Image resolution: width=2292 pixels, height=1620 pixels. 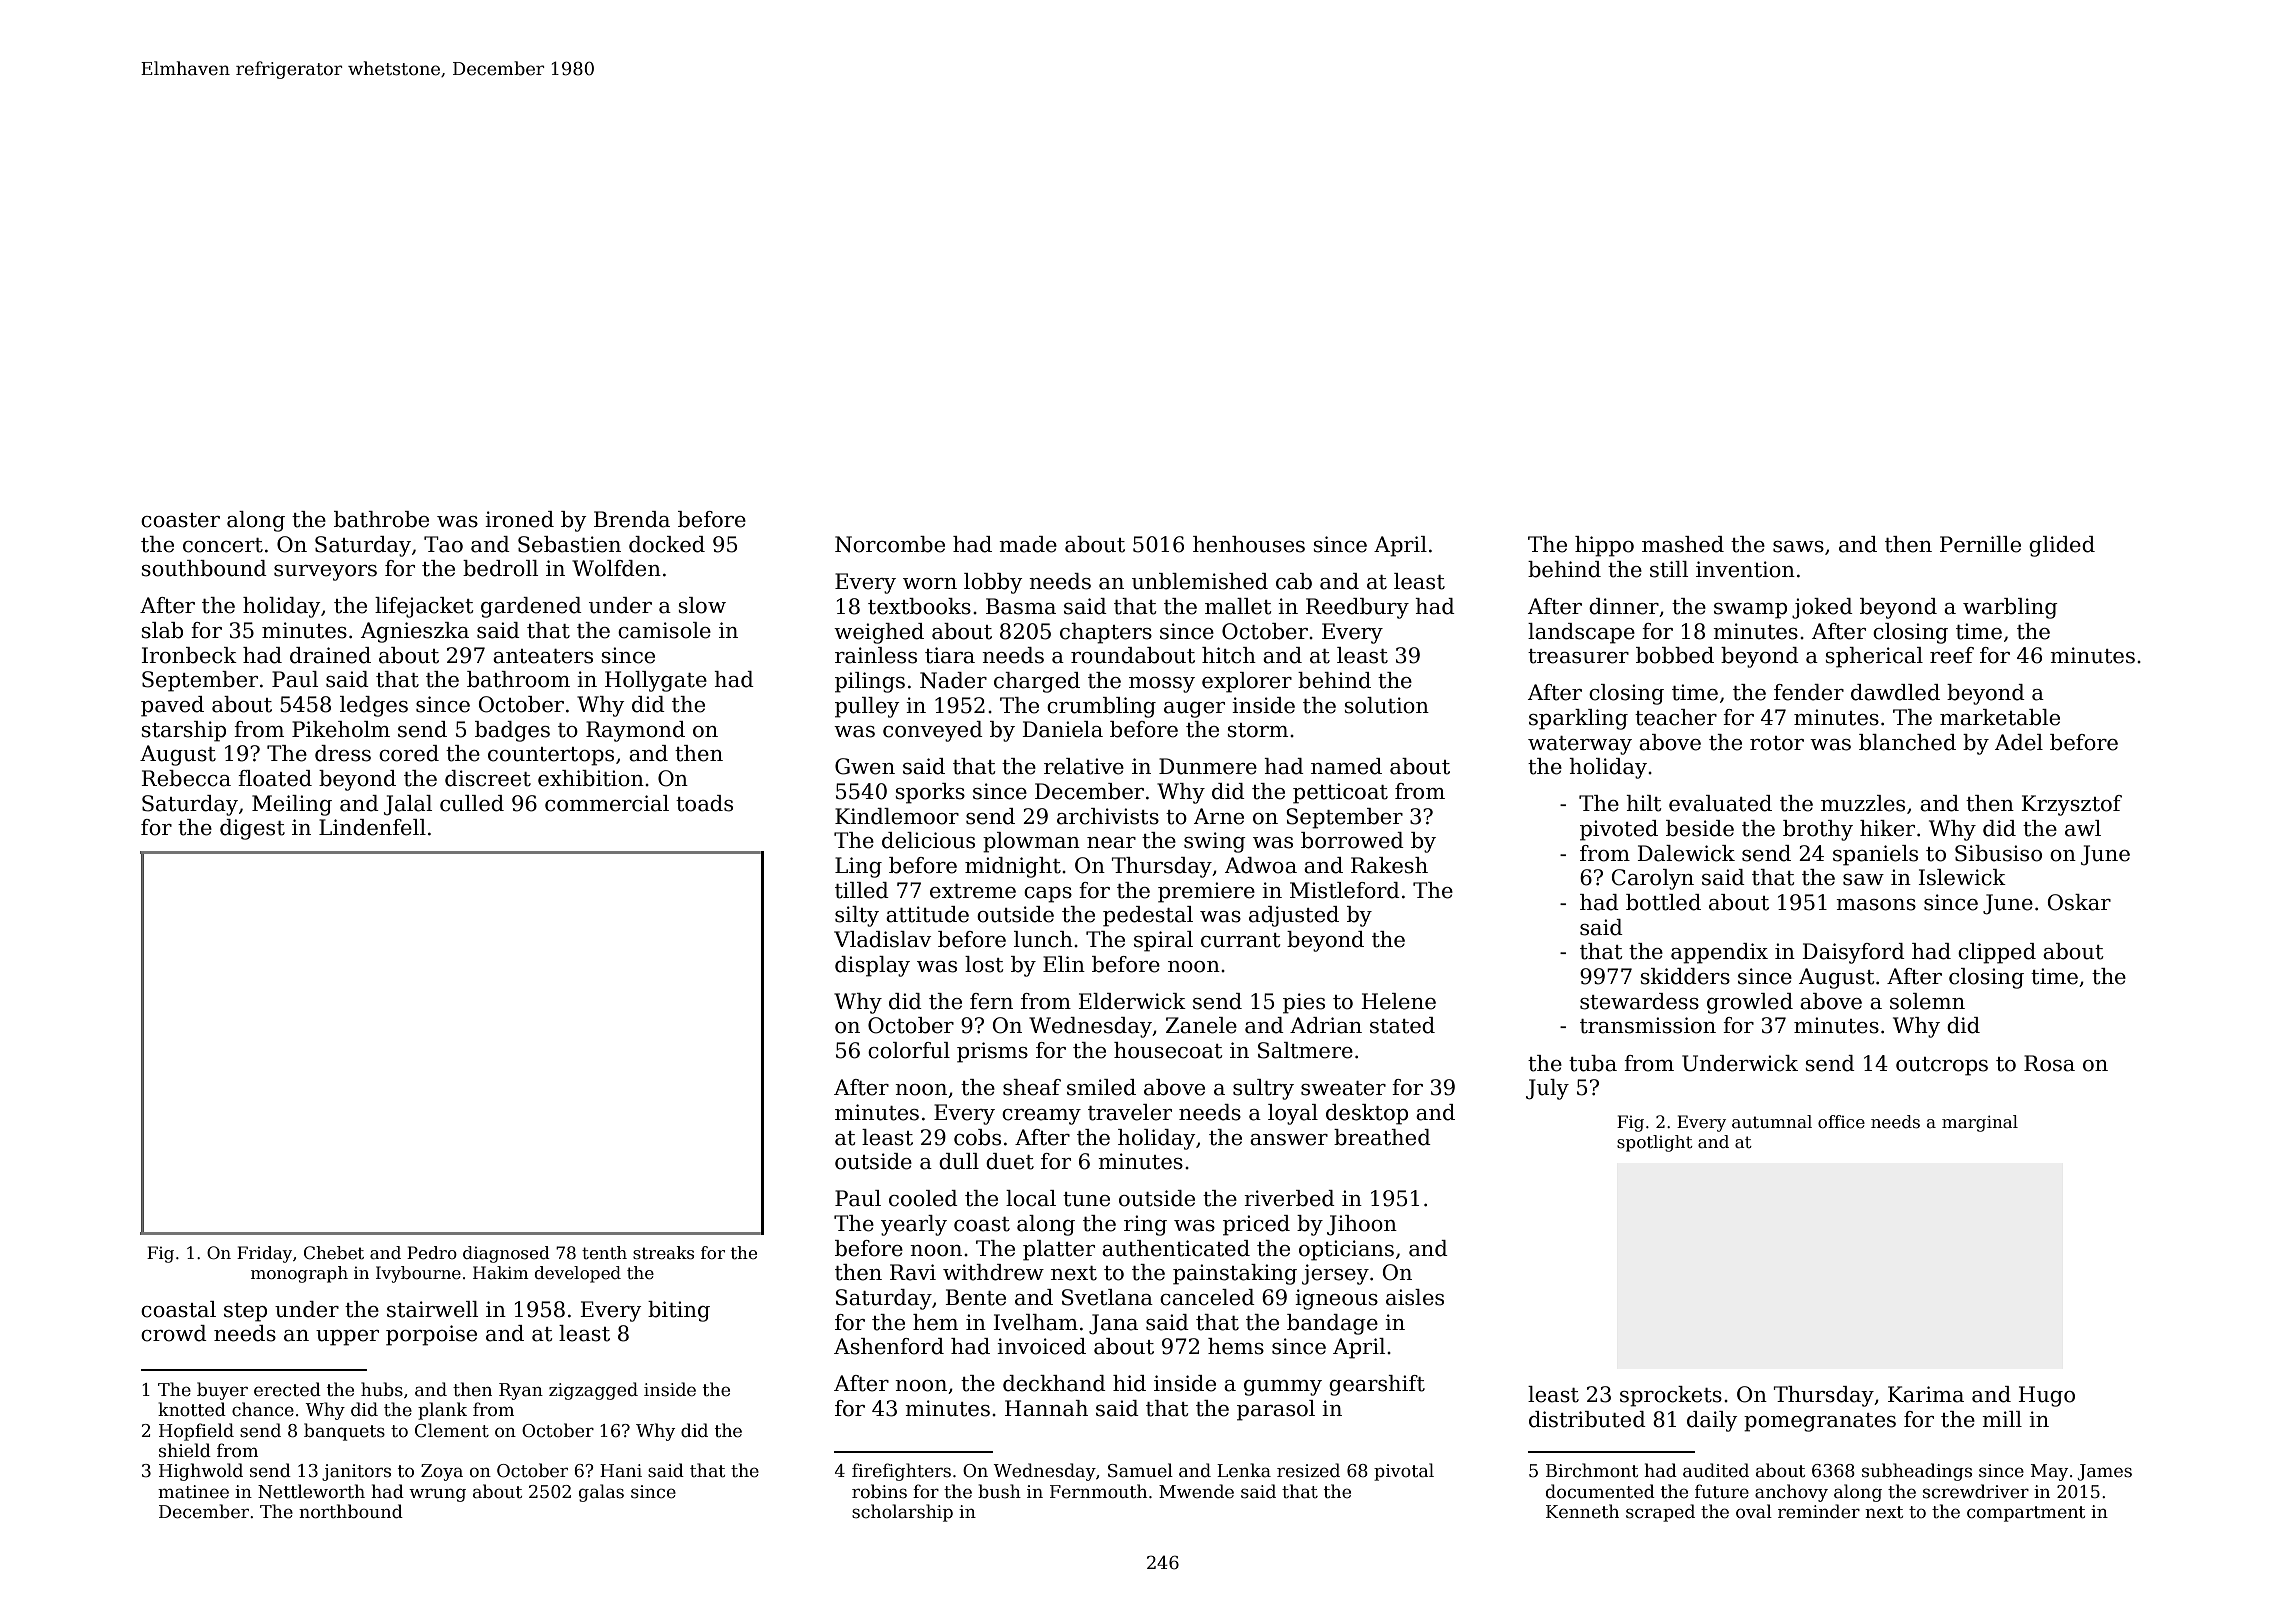 What do you see at coordinates (1926, 1394) in the screenshot?
I see `Karima` at bounding box center [1926, 1394].
